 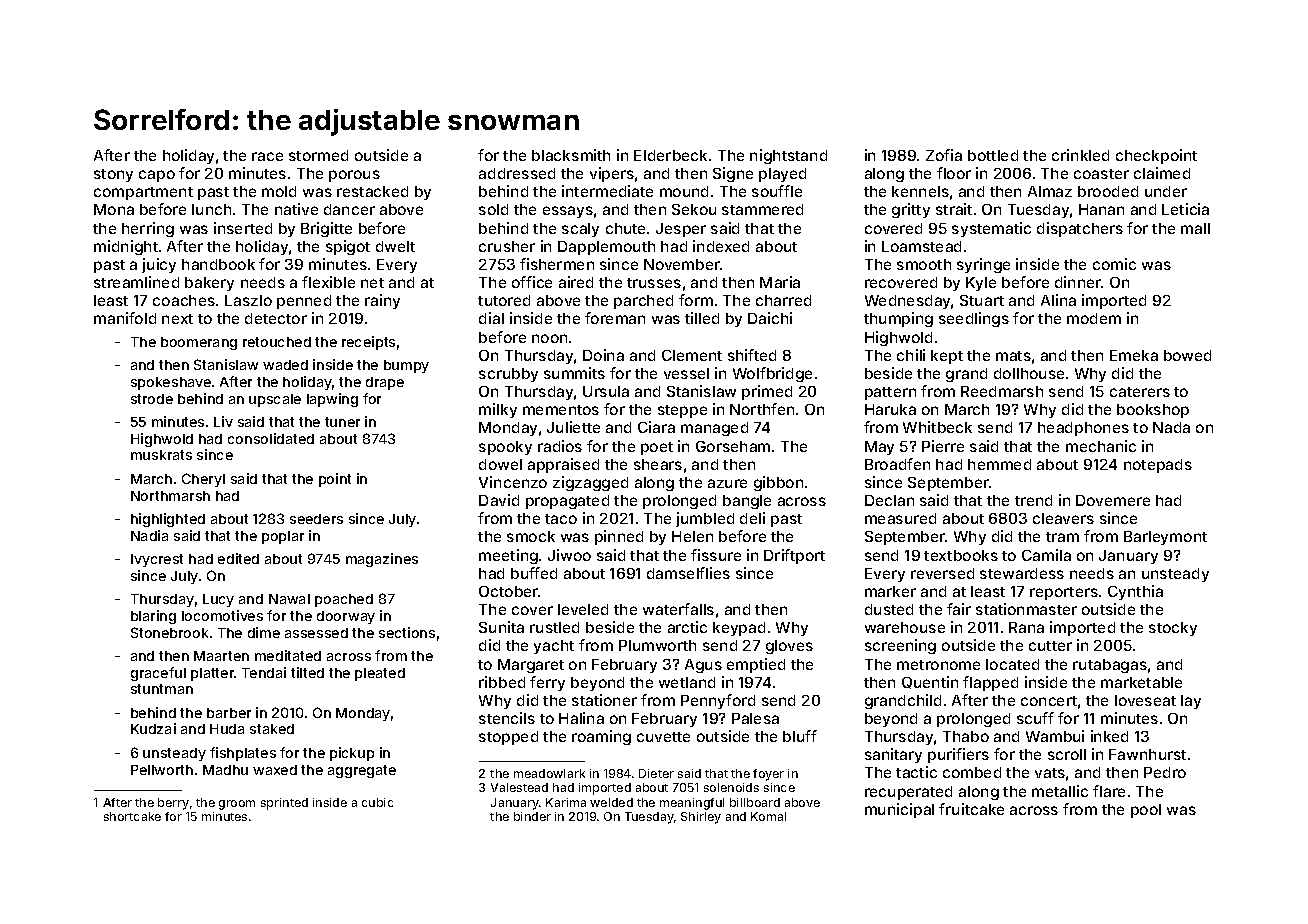 I want to click on muskrats, so click(x=161, y=455).
